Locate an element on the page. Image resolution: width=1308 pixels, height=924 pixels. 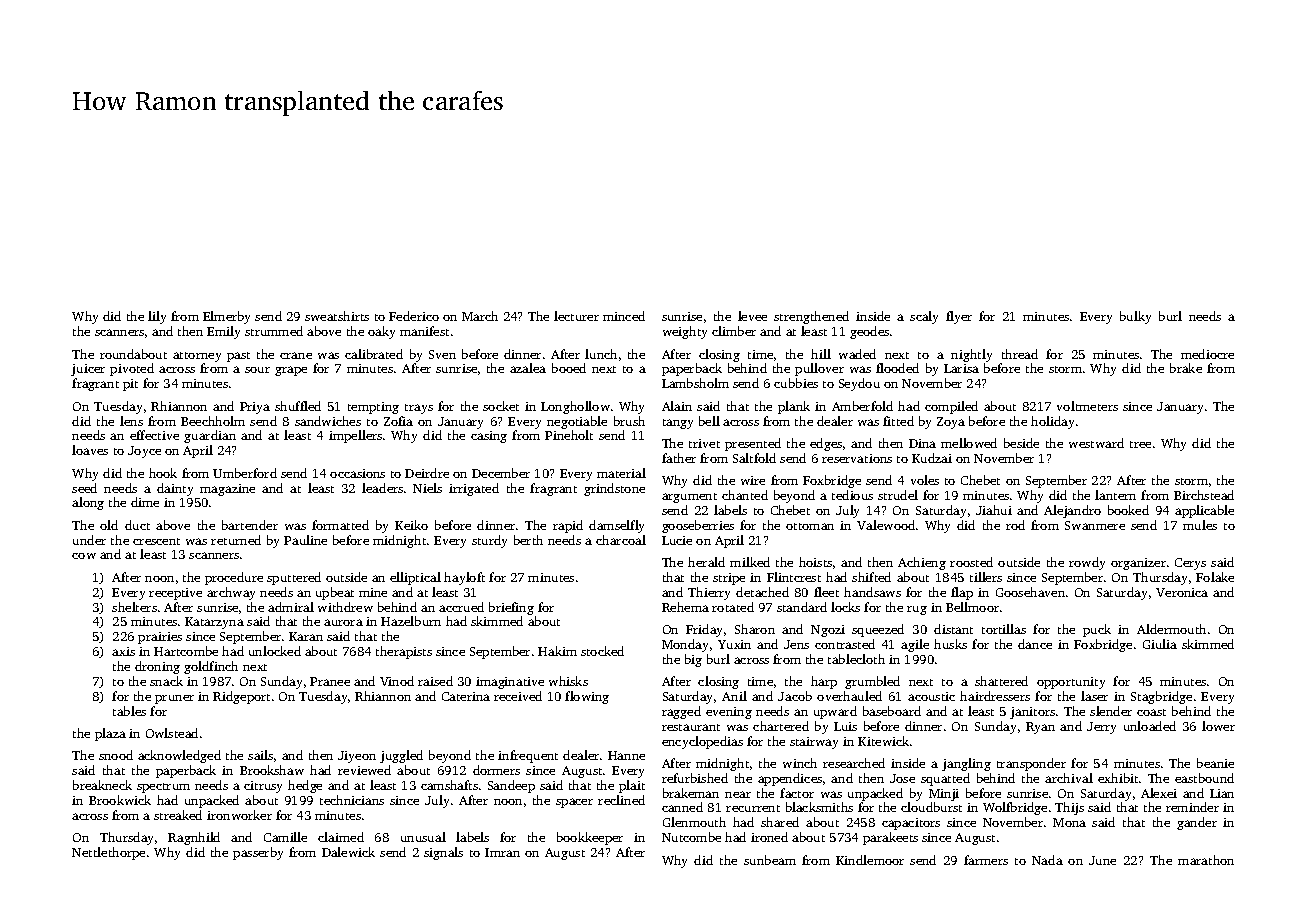
lecturer is located at coordinates (576, 316).
